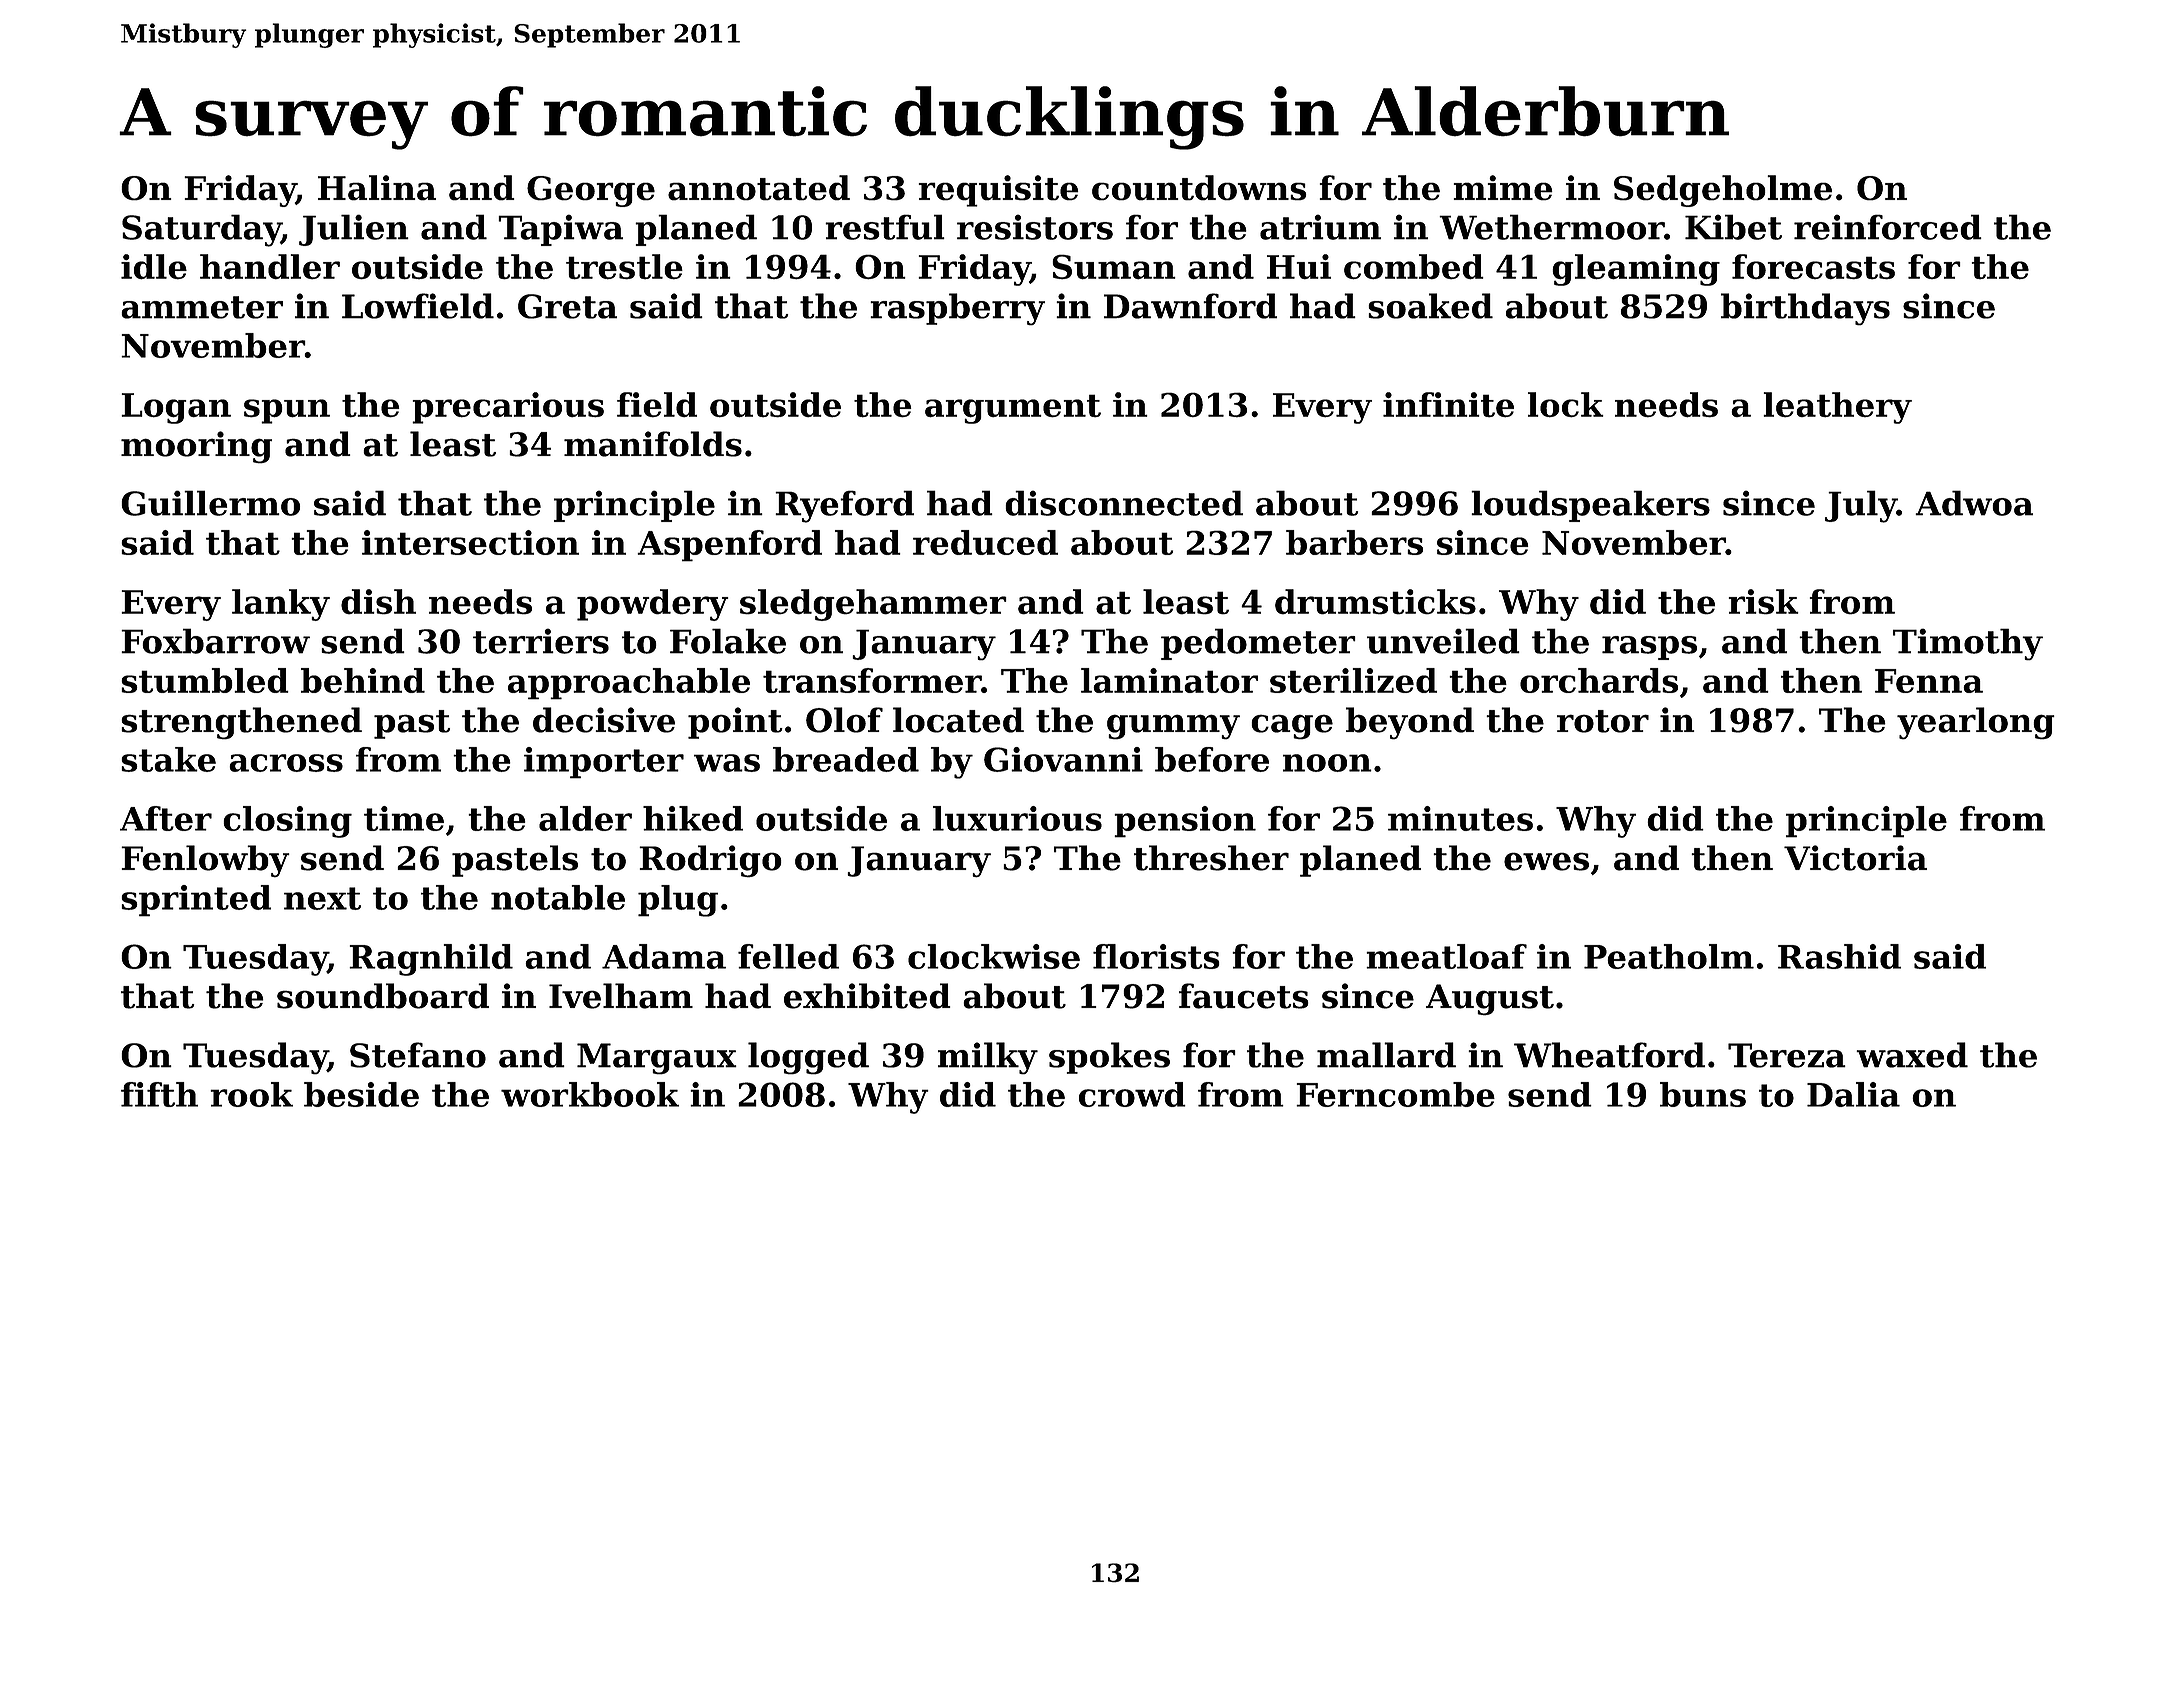 The image size is (2178, 1683). What do you see at coordinates (431, 960) in the page?
I see `Ragnhild` at bounding box center [431, 960].
